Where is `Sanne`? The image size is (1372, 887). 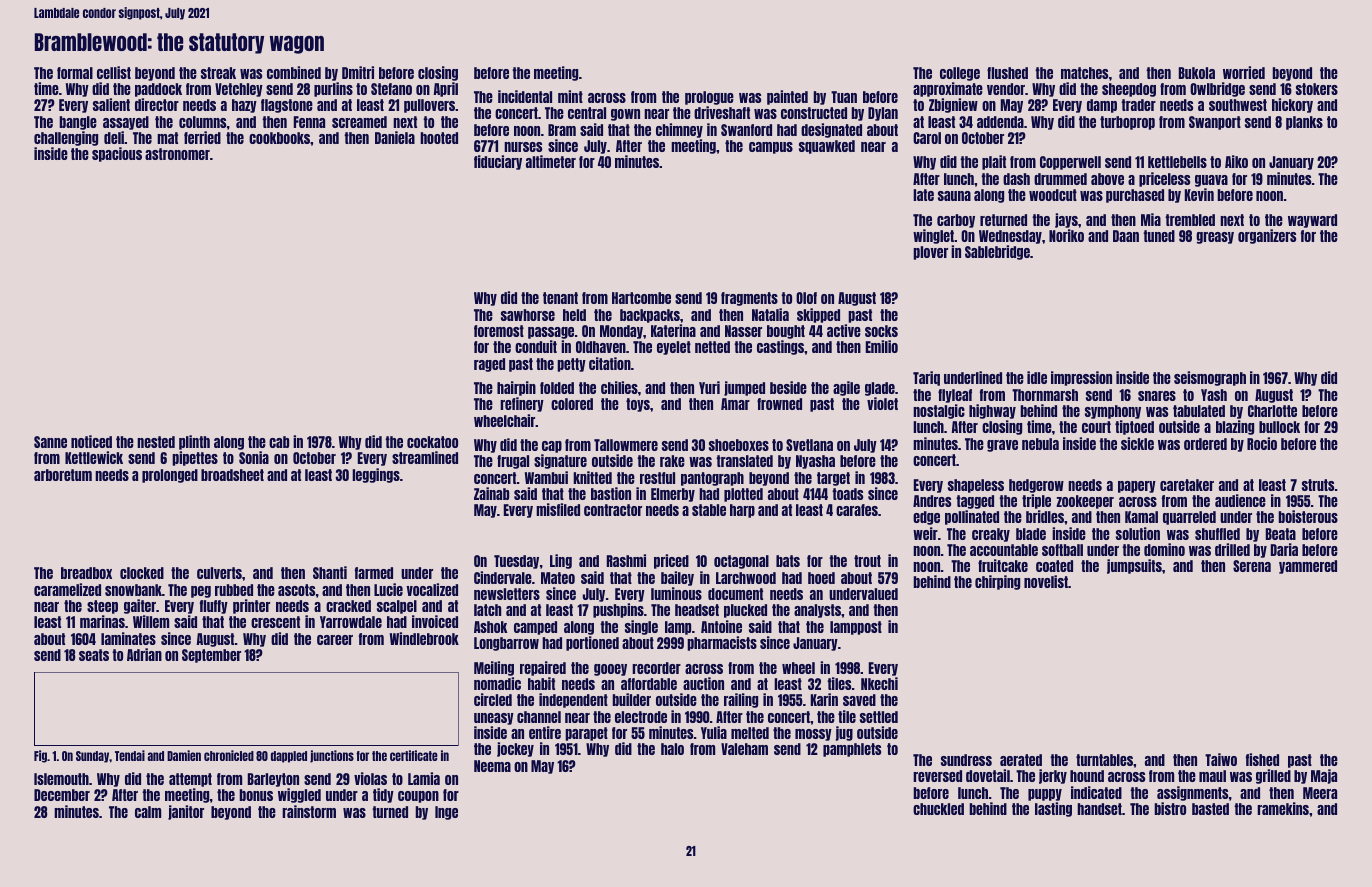 Sanne is located at coordinates (50, 442).
